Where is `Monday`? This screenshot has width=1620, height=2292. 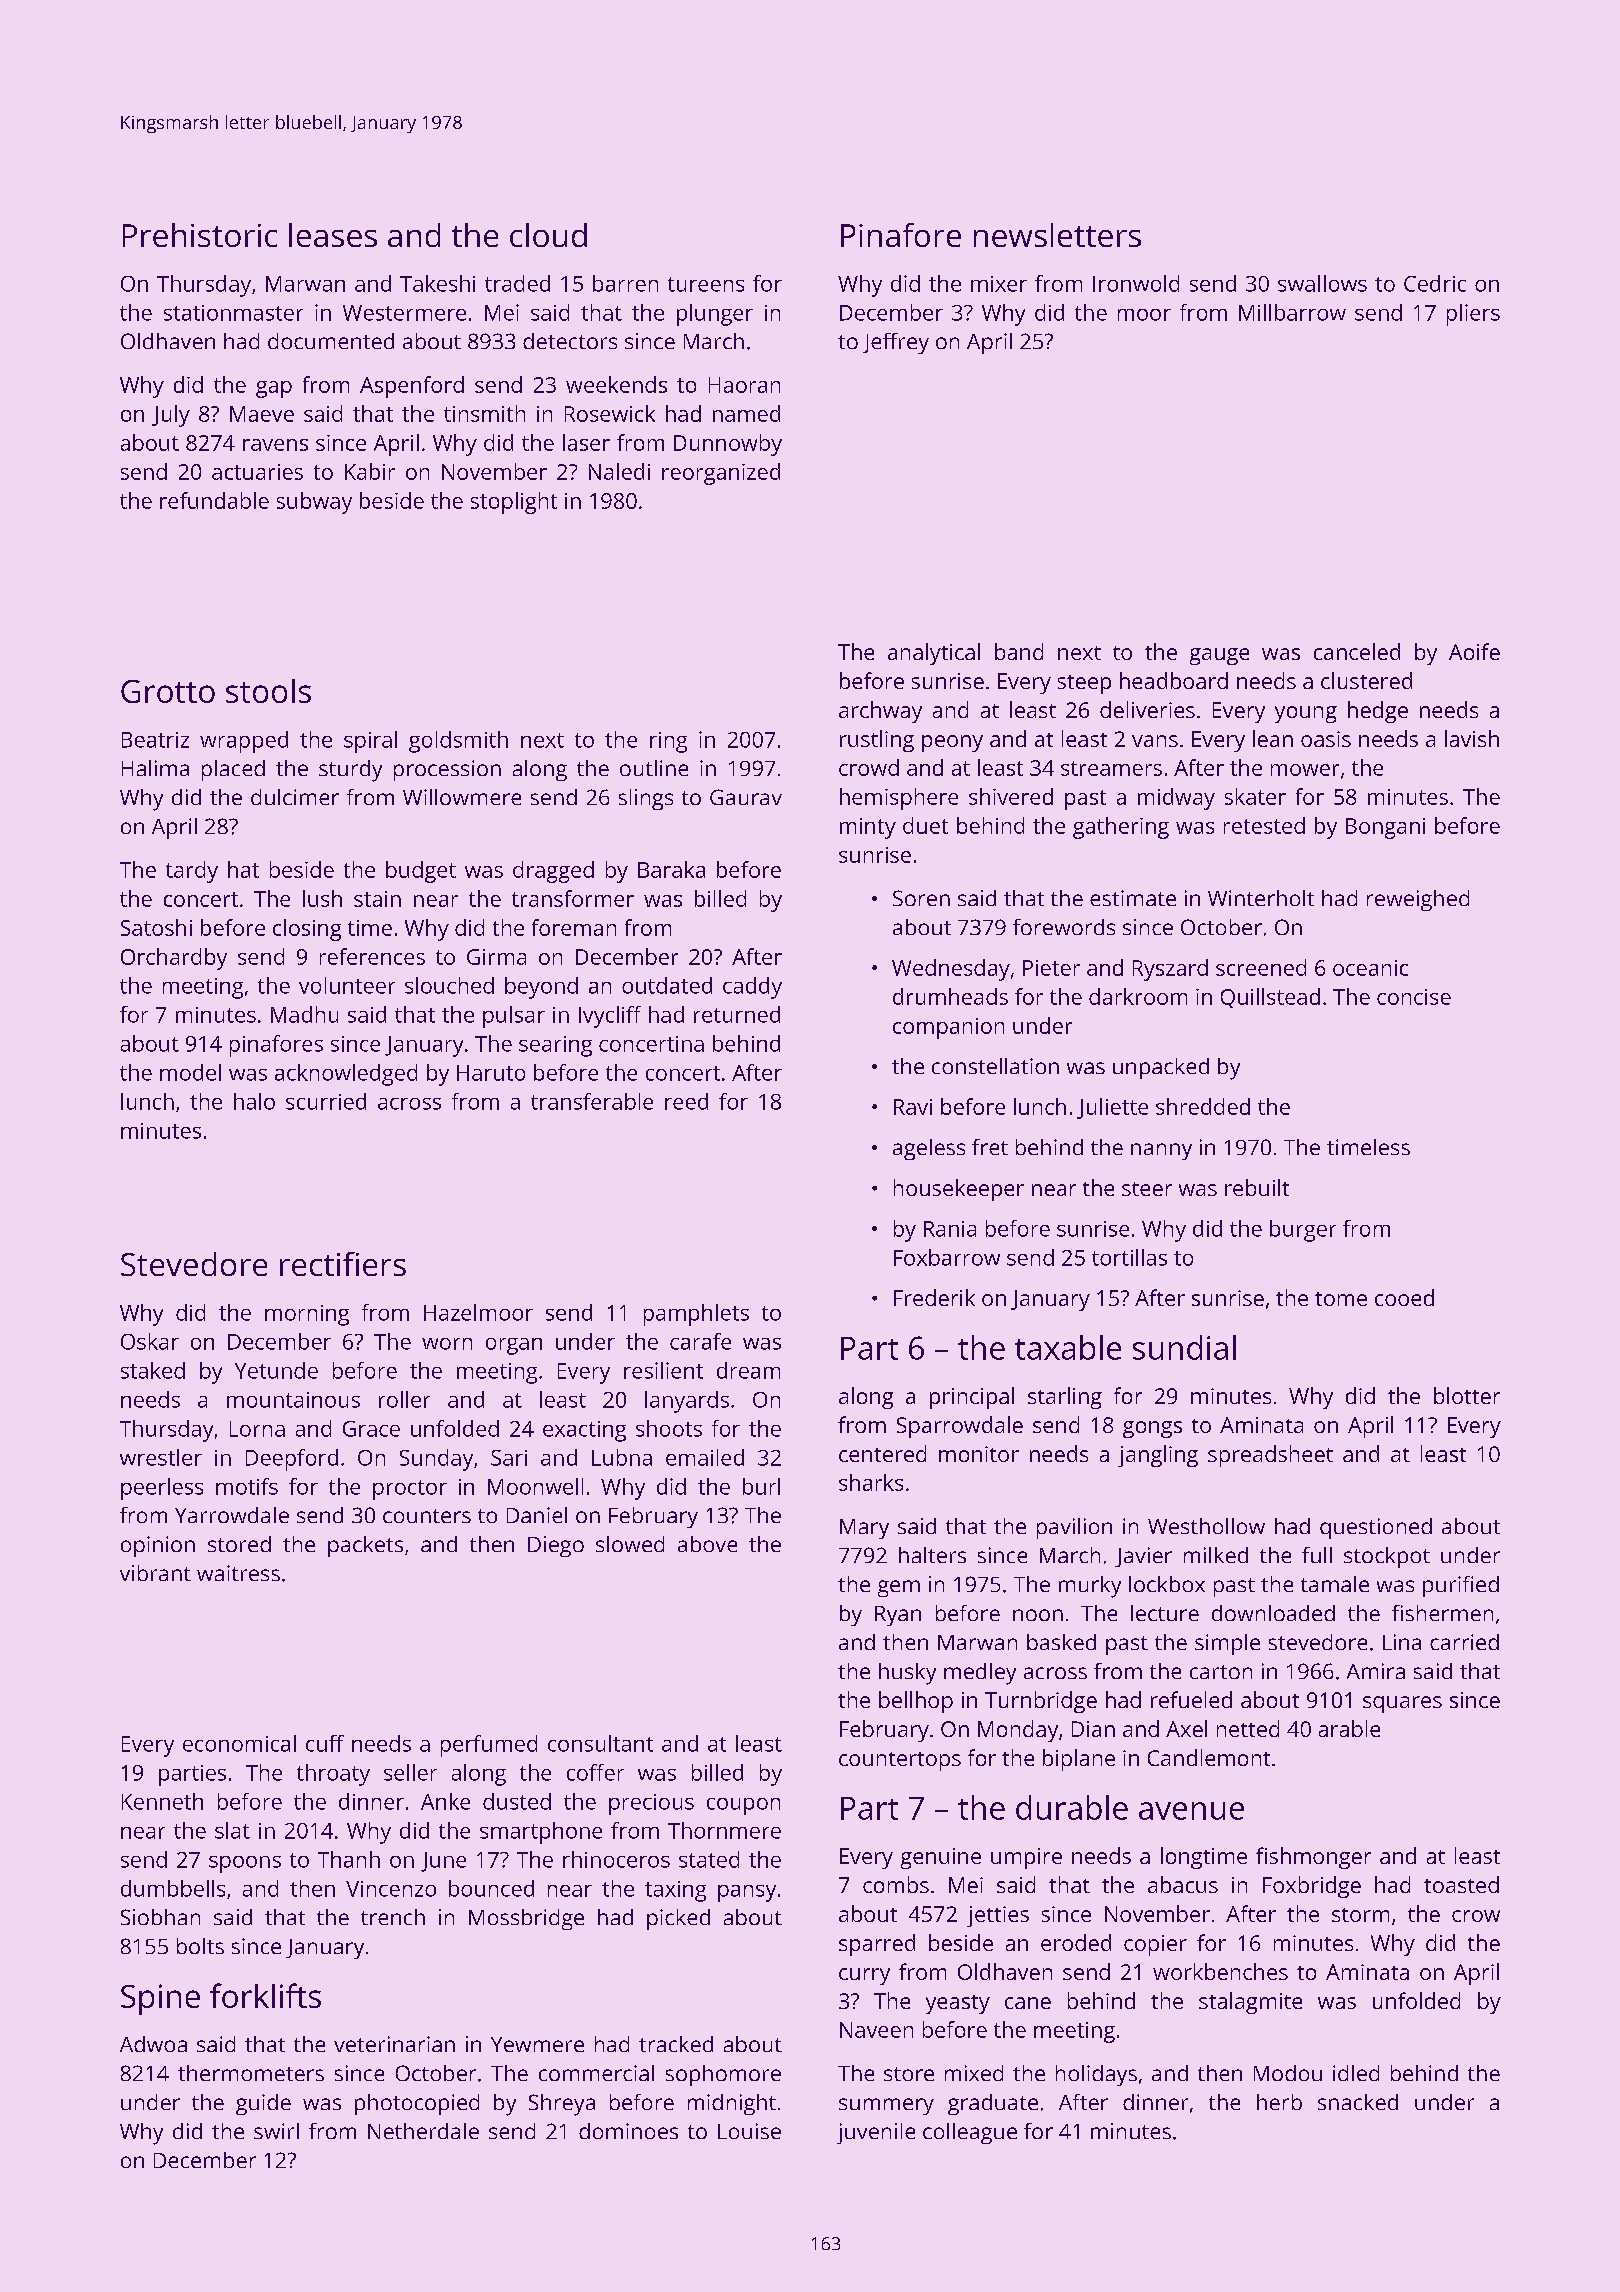 Monday is located at coordinates (1018, 1731).
